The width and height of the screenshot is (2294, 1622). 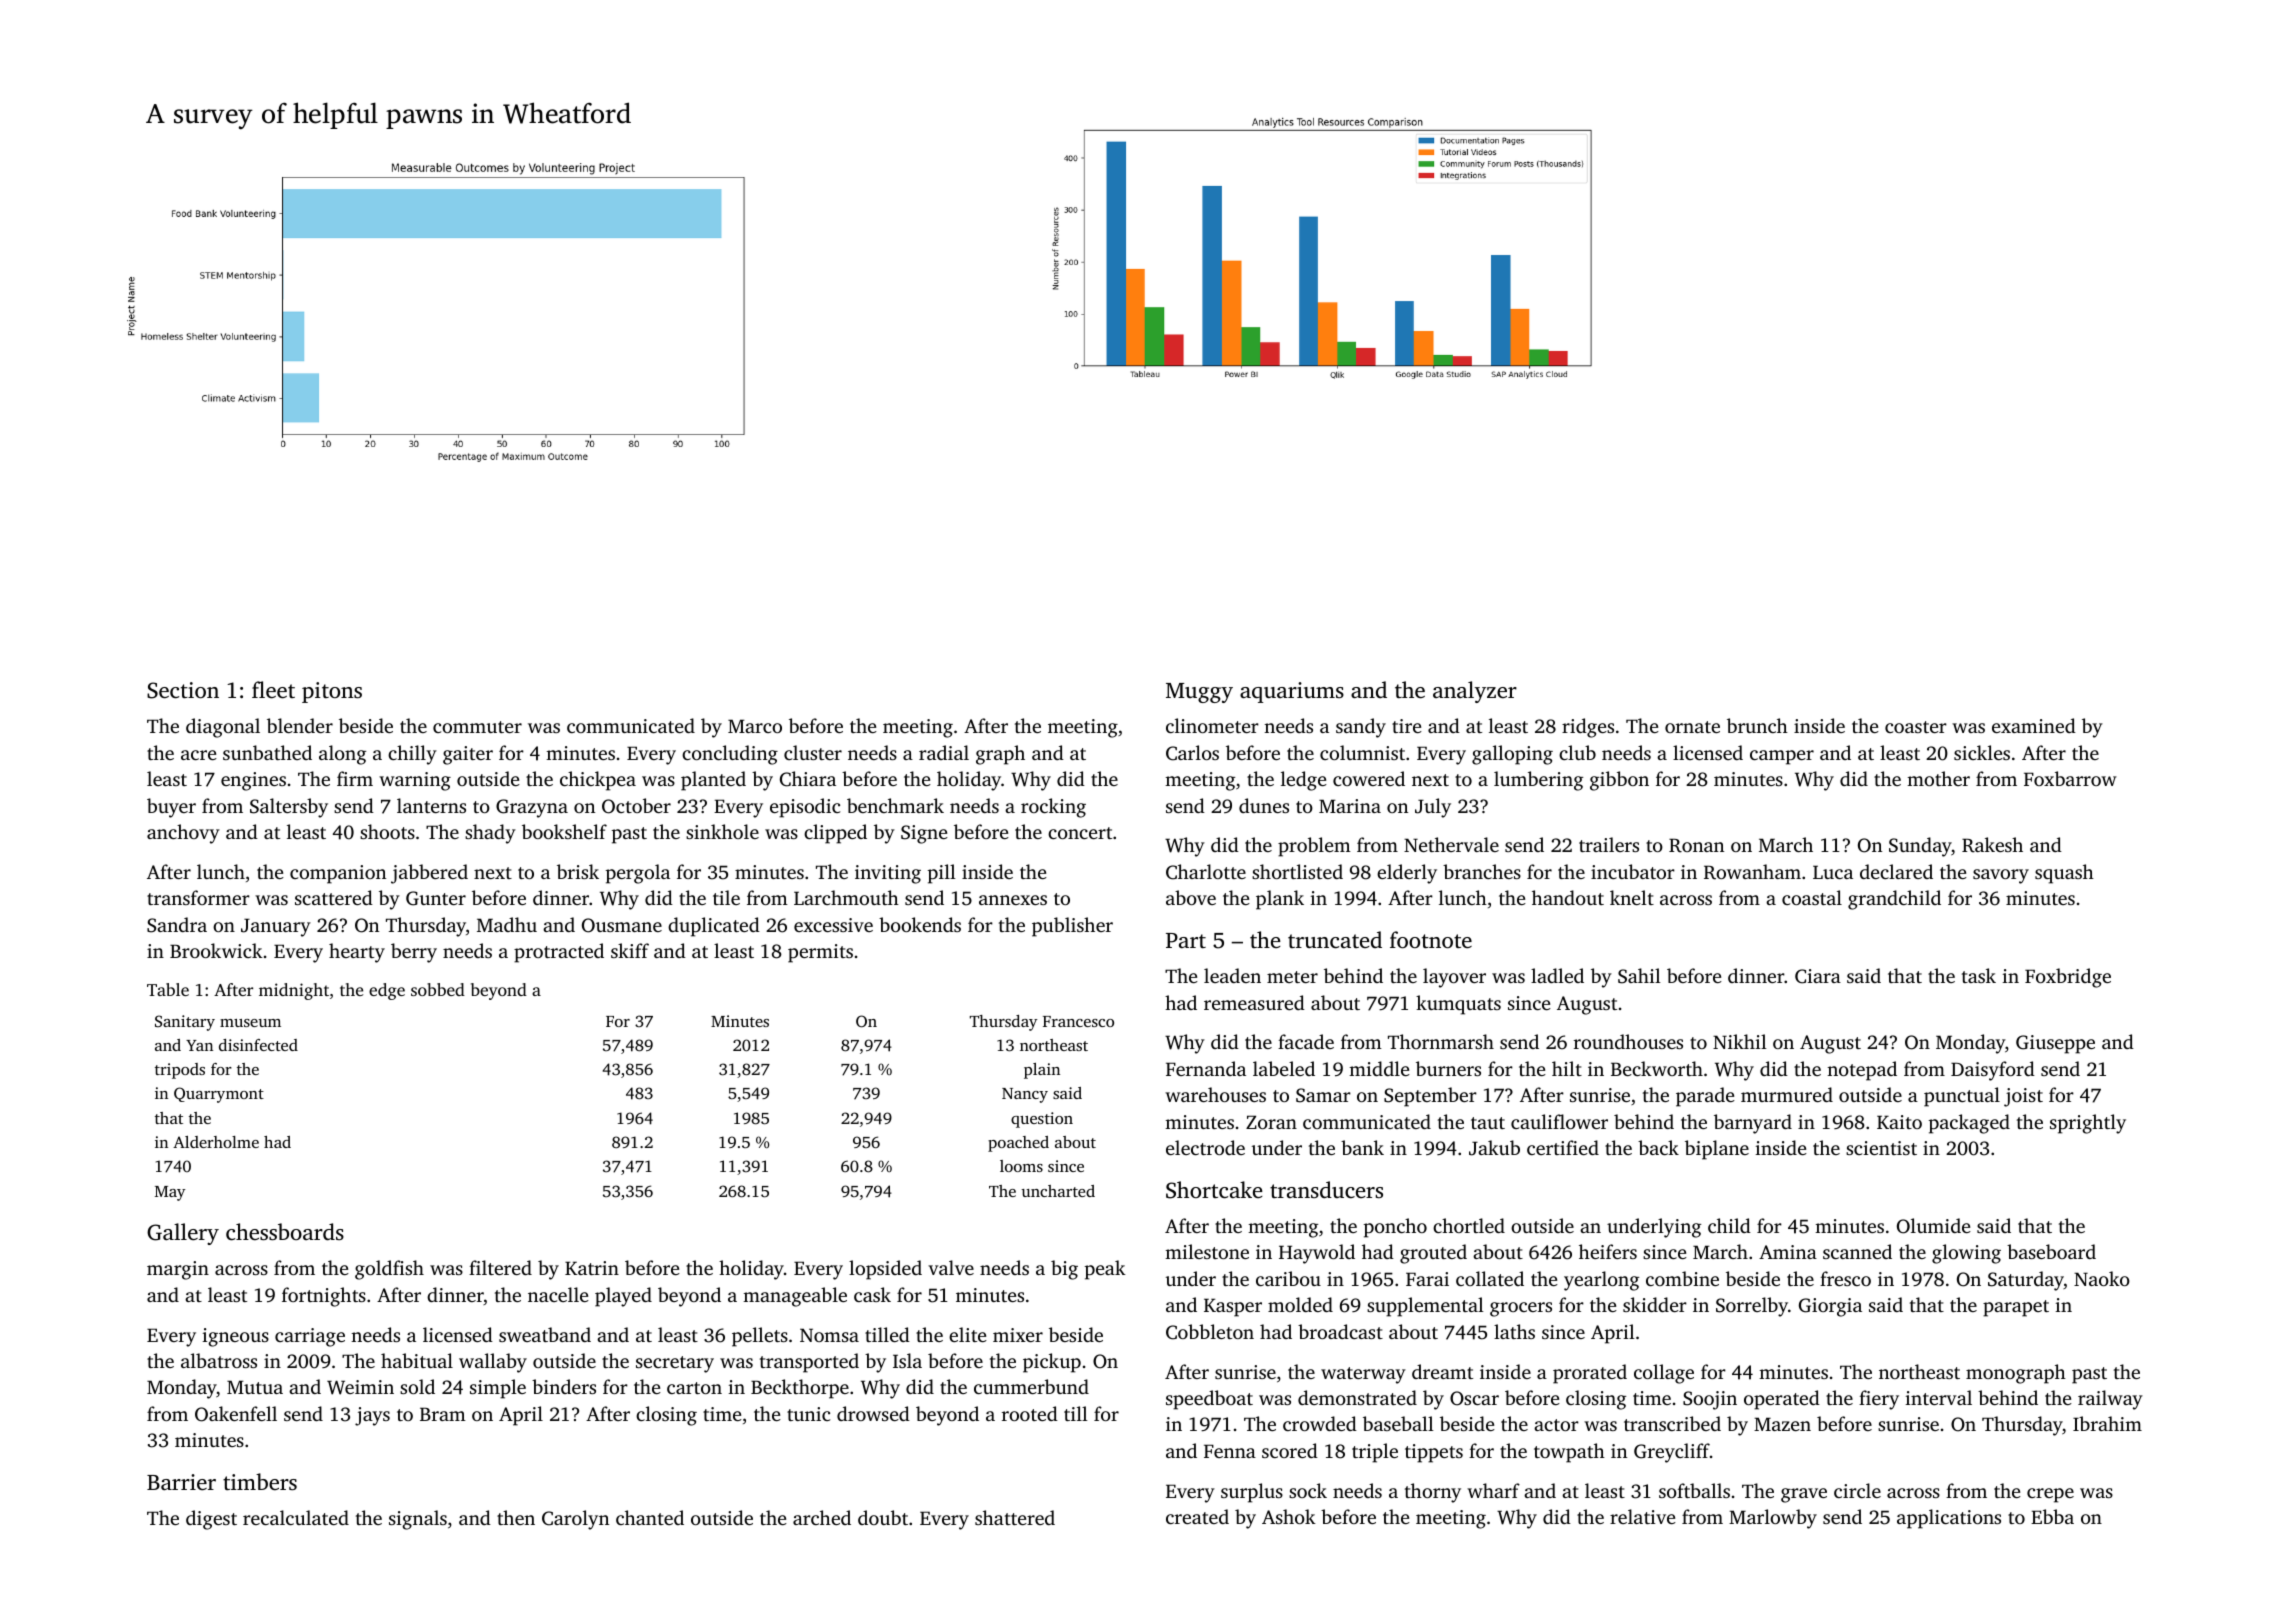 I want to click on publisher, so click(x=1072, y=927).
